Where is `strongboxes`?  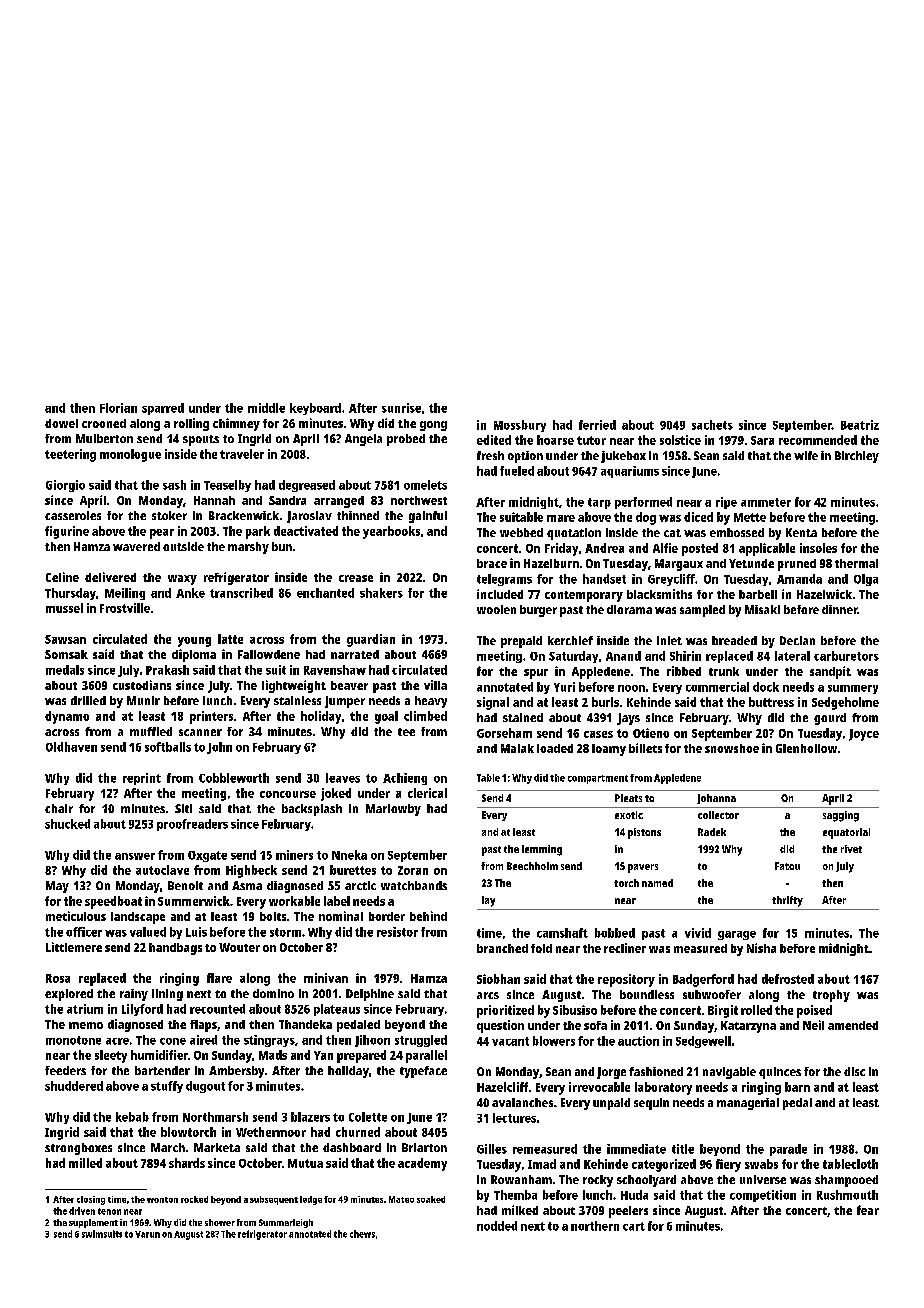
strongboxes is located at coordinates (78, 1149).
